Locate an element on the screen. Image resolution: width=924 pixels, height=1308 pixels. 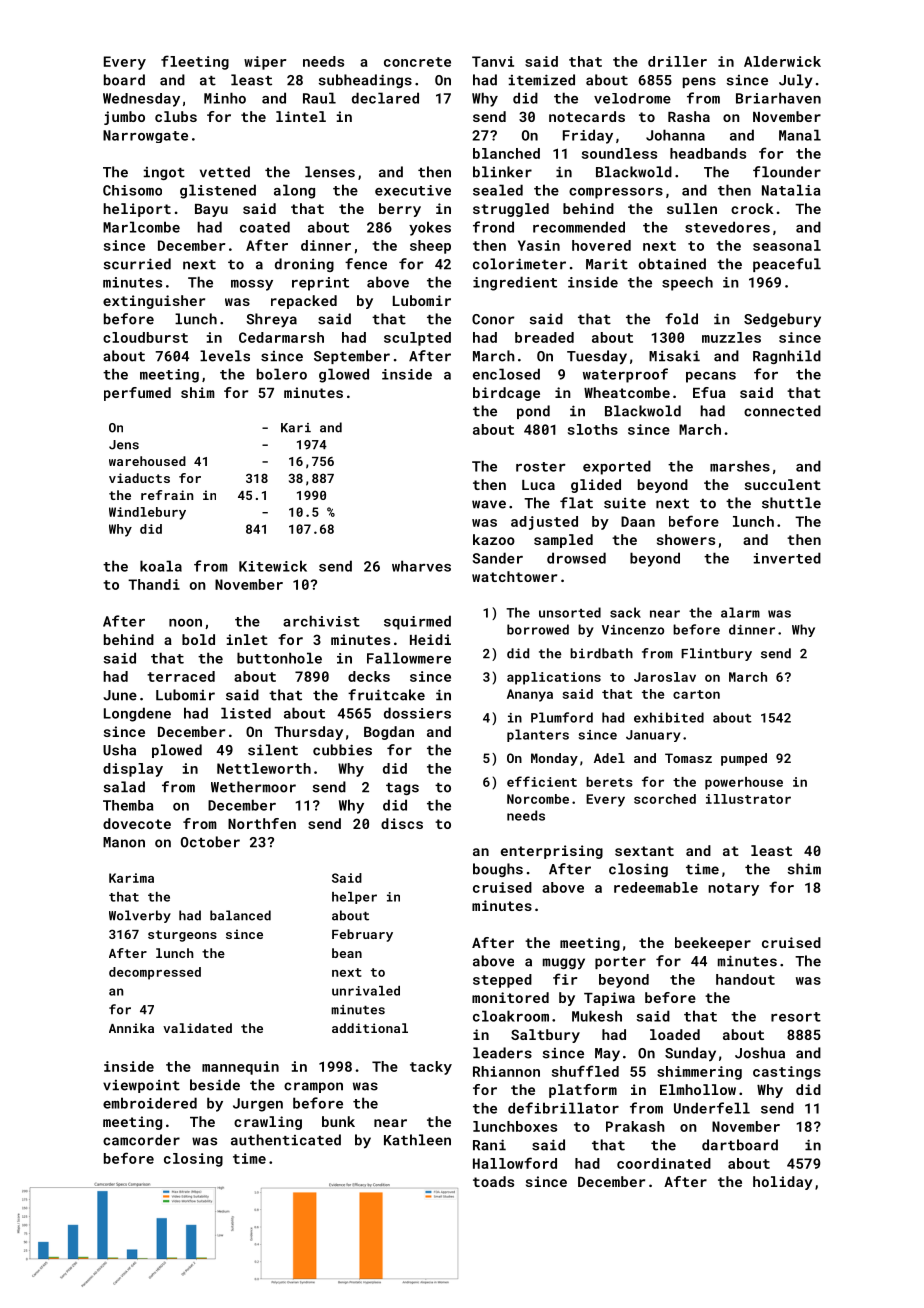
sloths is located at coordinates (593, 429).
